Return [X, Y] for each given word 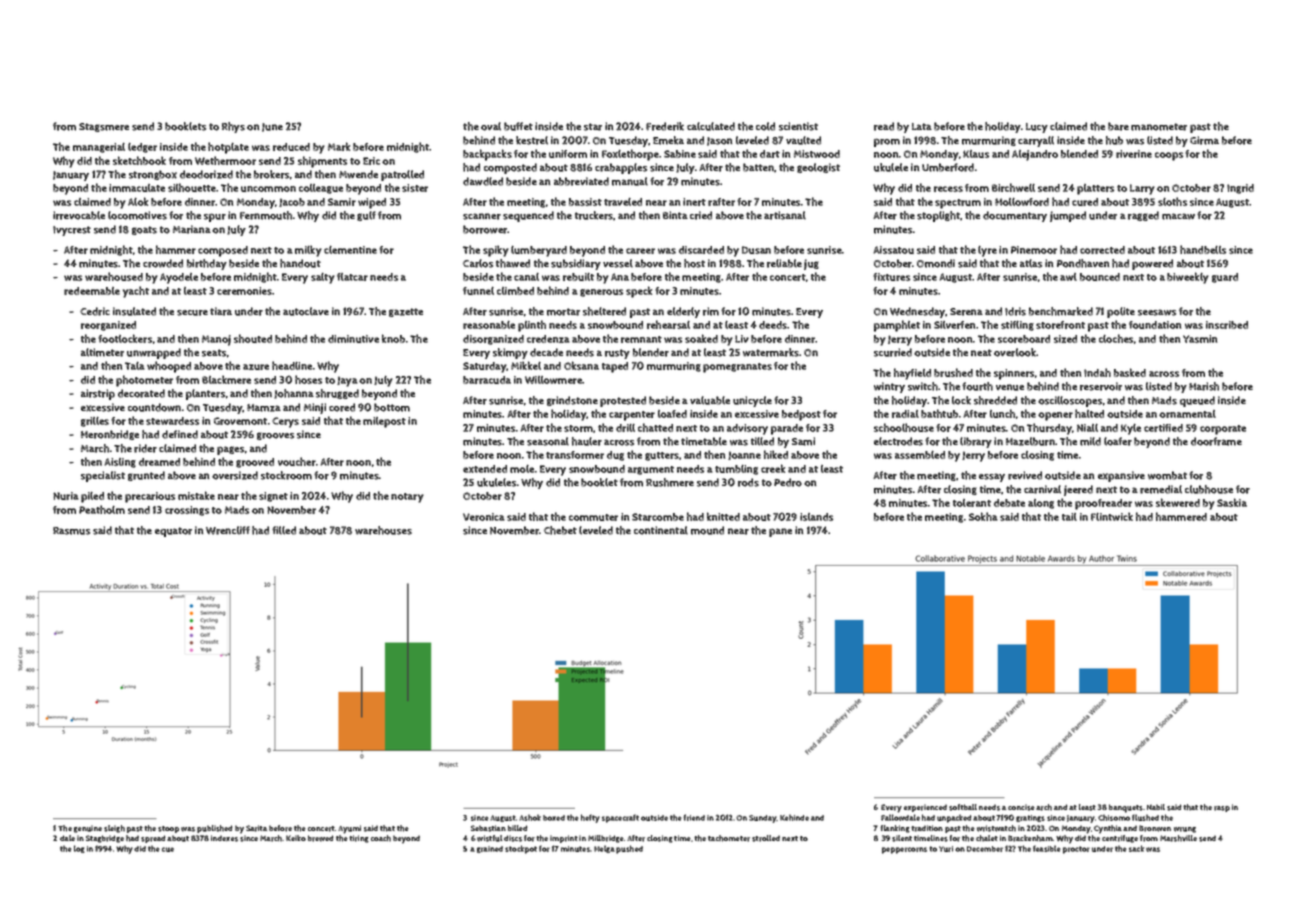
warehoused [114, 276]
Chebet [560, 530]
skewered [1178, 502]
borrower [485, 229]
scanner [482, 216]
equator [173, 532]
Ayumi [349, 829]
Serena [966, 312]
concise [1021, 807]
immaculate [137, 188]
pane [780, 532]
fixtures [891, 277]
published [215, 829]
